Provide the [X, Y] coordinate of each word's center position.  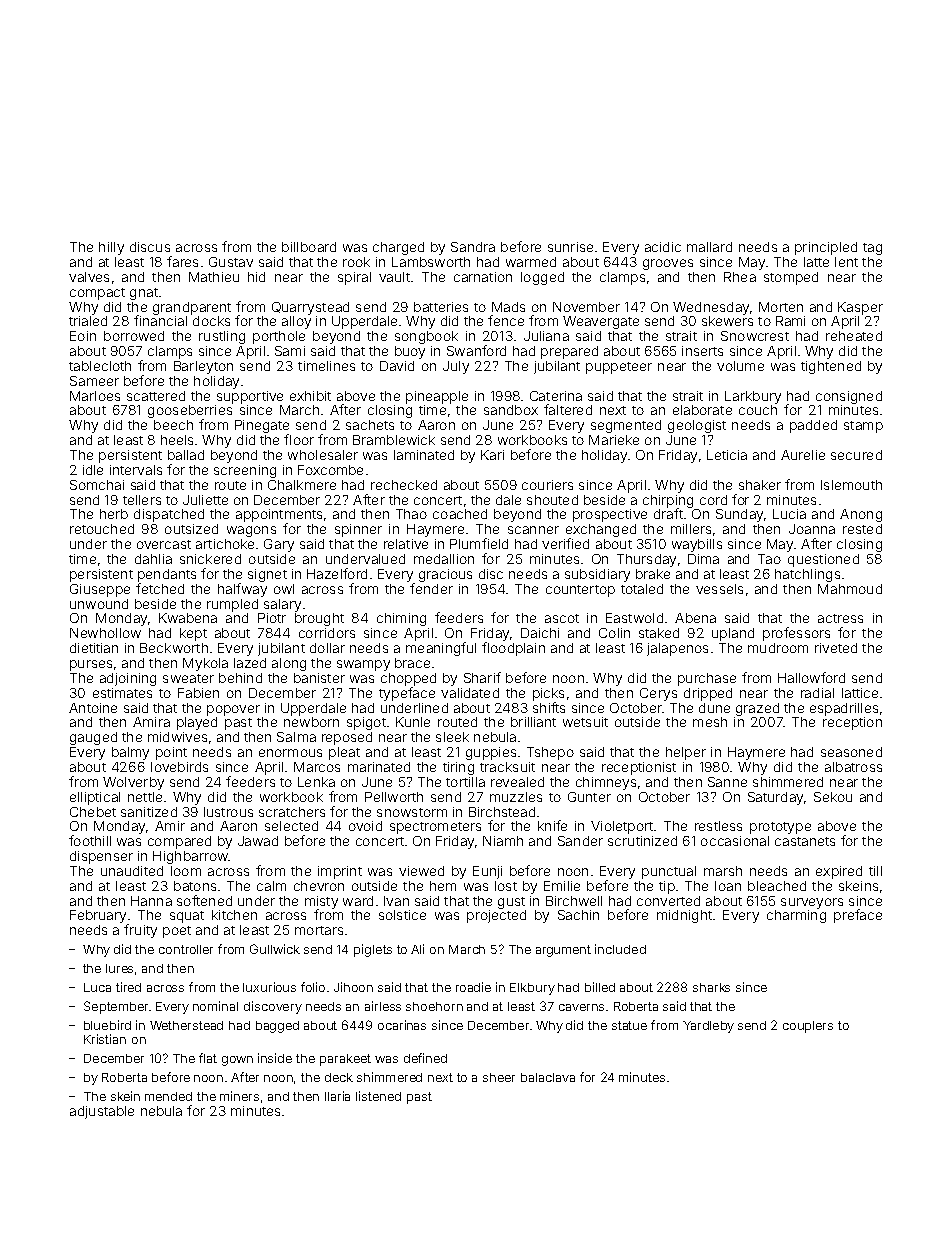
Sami [290, 351]
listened [378, 1096]
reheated [854, 336]
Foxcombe [330, 470]
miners [239, 1096]
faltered [568, 409]
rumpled [232, 605]
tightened [831, 367]
